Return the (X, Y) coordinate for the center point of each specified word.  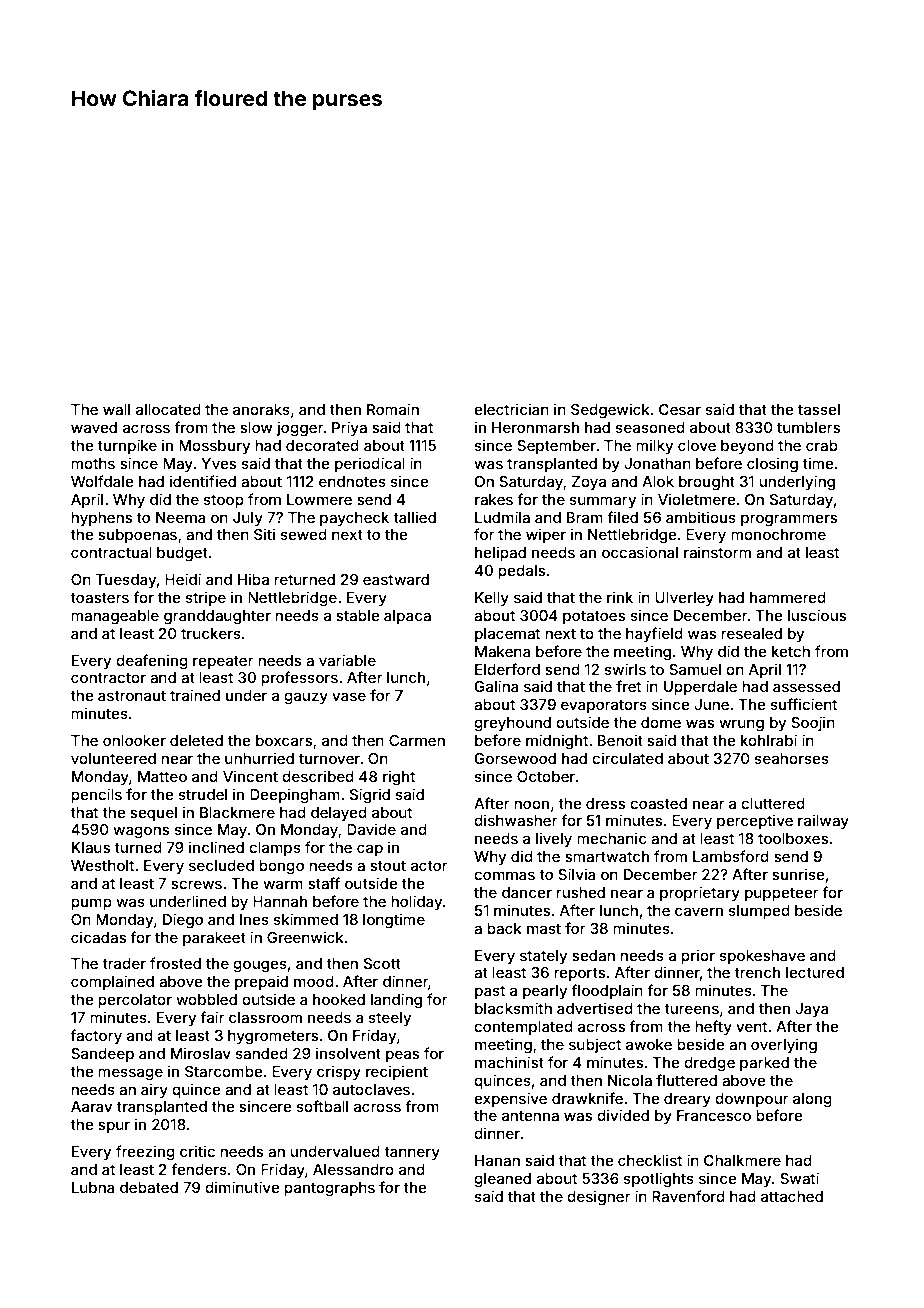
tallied (414, 517)
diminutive (242, 1187)
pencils (96, 795)
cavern (699, 911)
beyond (747, 447)
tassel (819, 409)
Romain (393, 409)
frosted (175, 963)
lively (554, 839)
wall (116, 409)
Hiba (253, 579)
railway (823, 821)
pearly (545, 992)
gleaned (502, 1180)
